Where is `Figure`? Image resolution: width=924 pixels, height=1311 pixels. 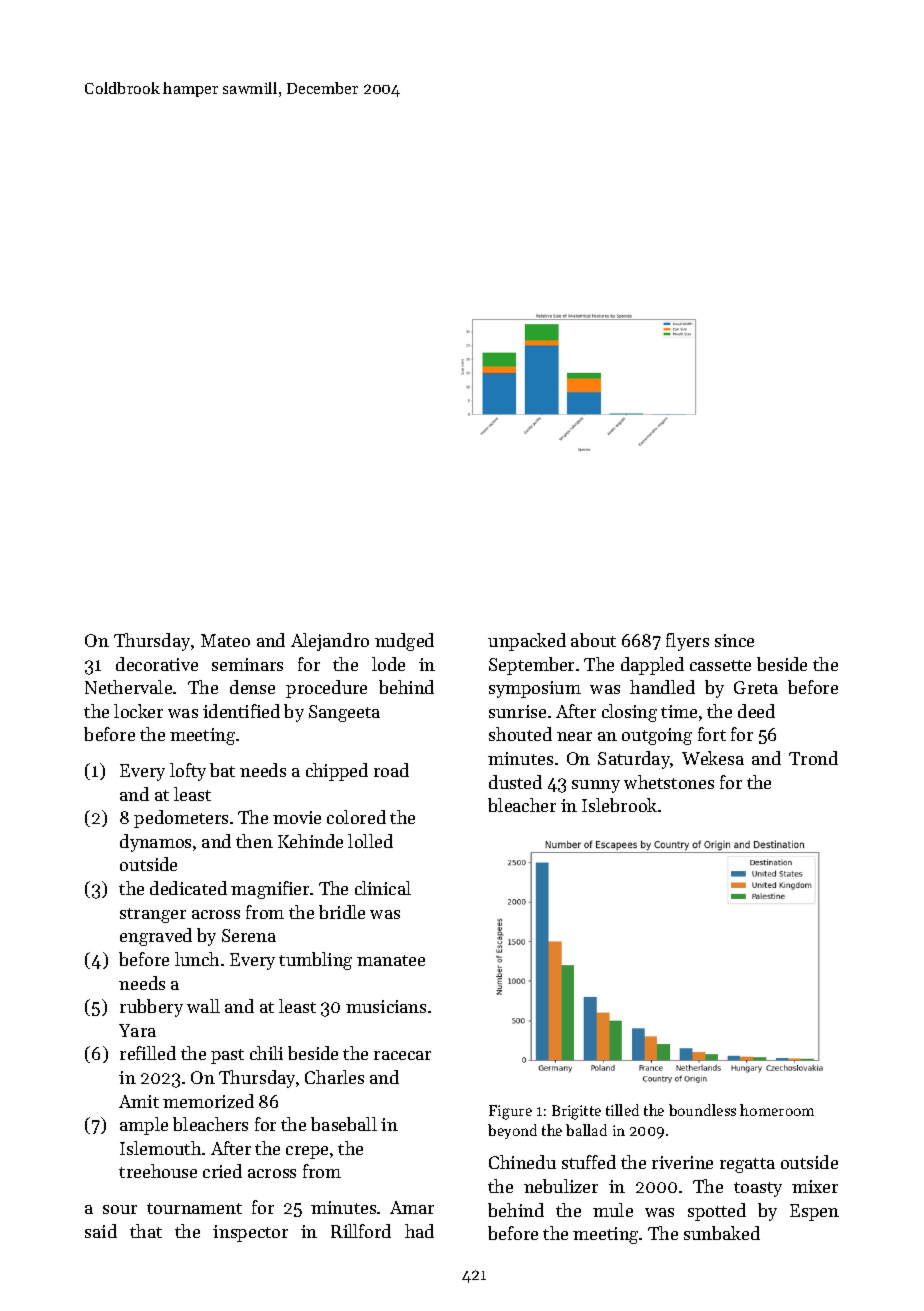
Figure is located at coordinates (510, 1112).
